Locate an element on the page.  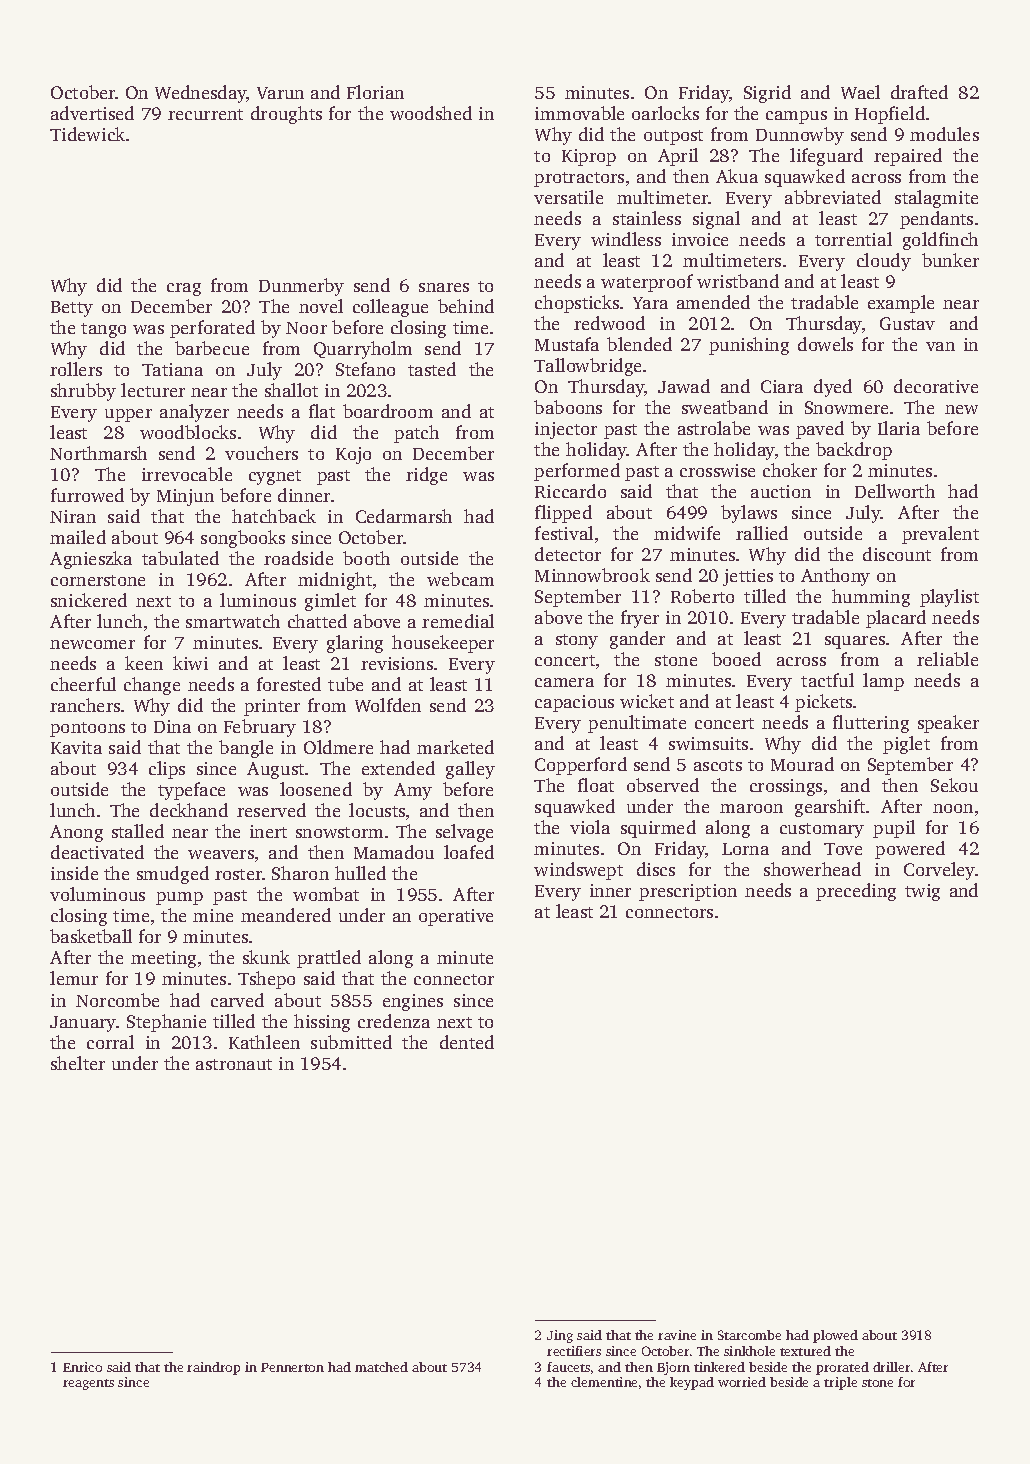
noon is located at coordinates (953, 808).
